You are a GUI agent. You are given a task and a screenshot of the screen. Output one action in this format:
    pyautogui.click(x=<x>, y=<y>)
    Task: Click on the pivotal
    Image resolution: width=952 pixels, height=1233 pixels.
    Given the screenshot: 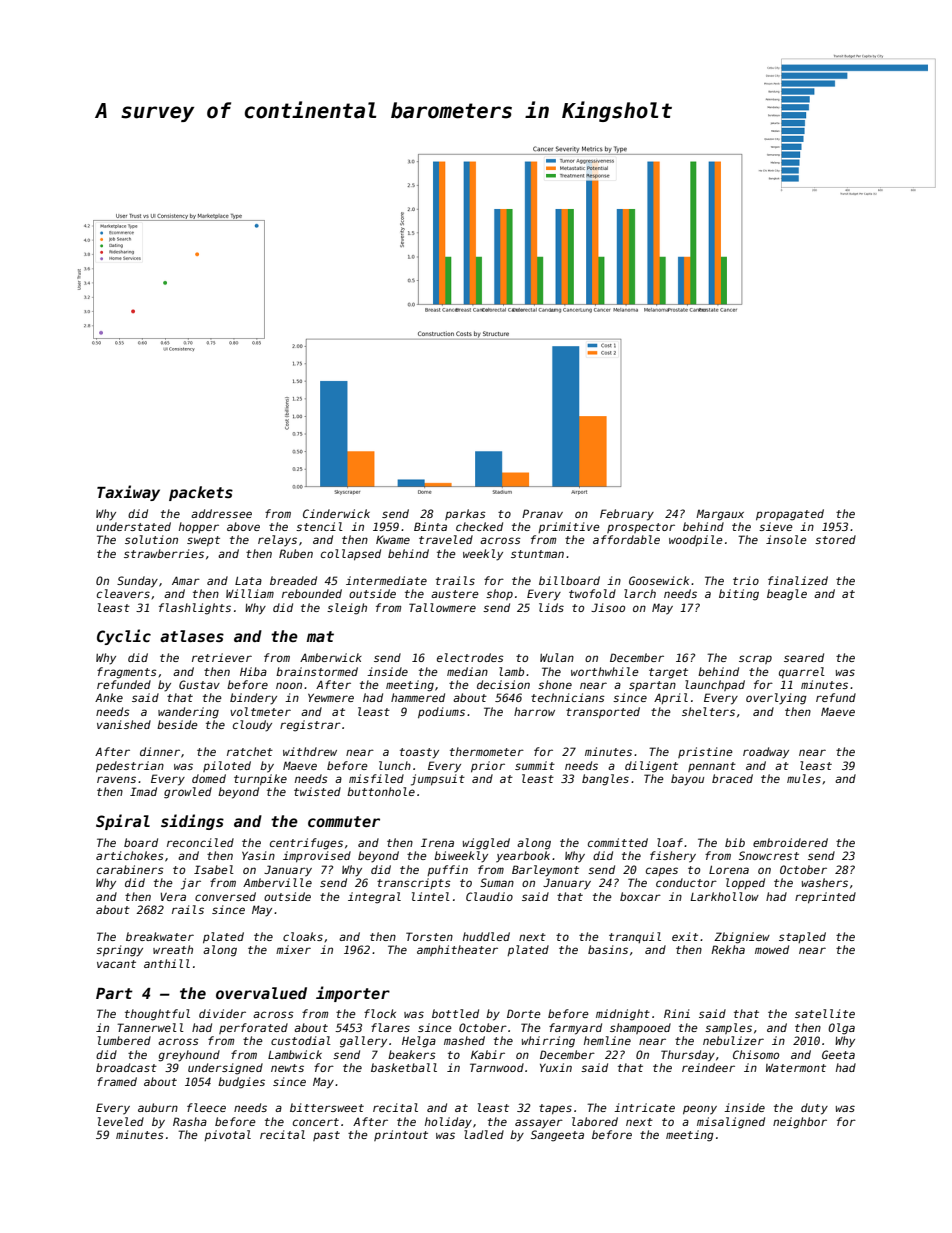 What is the action you would take?
    pyautogui.click(x=227, y=1135)
